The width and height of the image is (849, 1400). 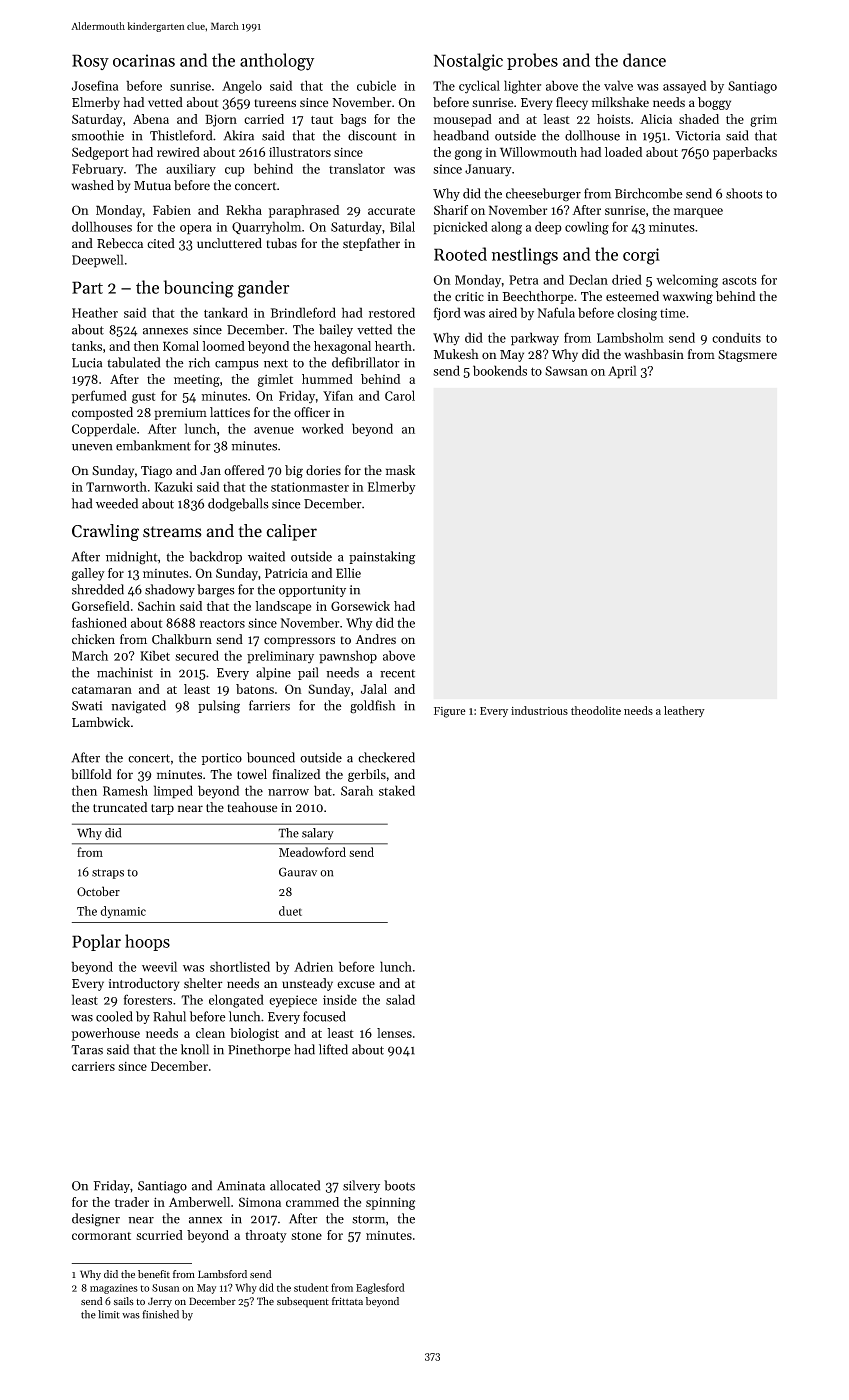 What do you see at coordinates (380, 1288) in the image?
I see `Eaglesford` at bounding box center [380, 1288].
